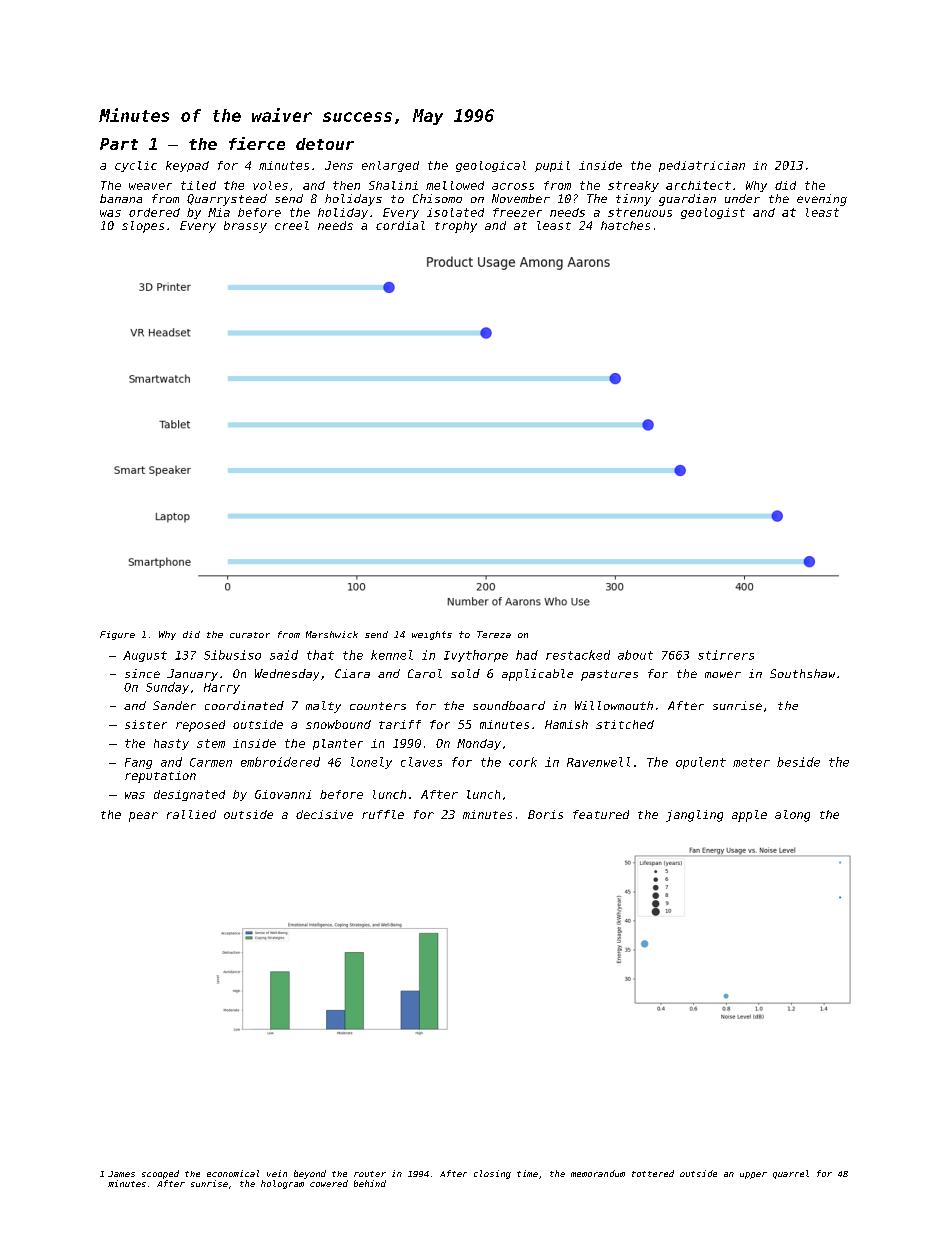 This page has width=952, height=1233. I want to click on pediatrician, so click(702, 166).
